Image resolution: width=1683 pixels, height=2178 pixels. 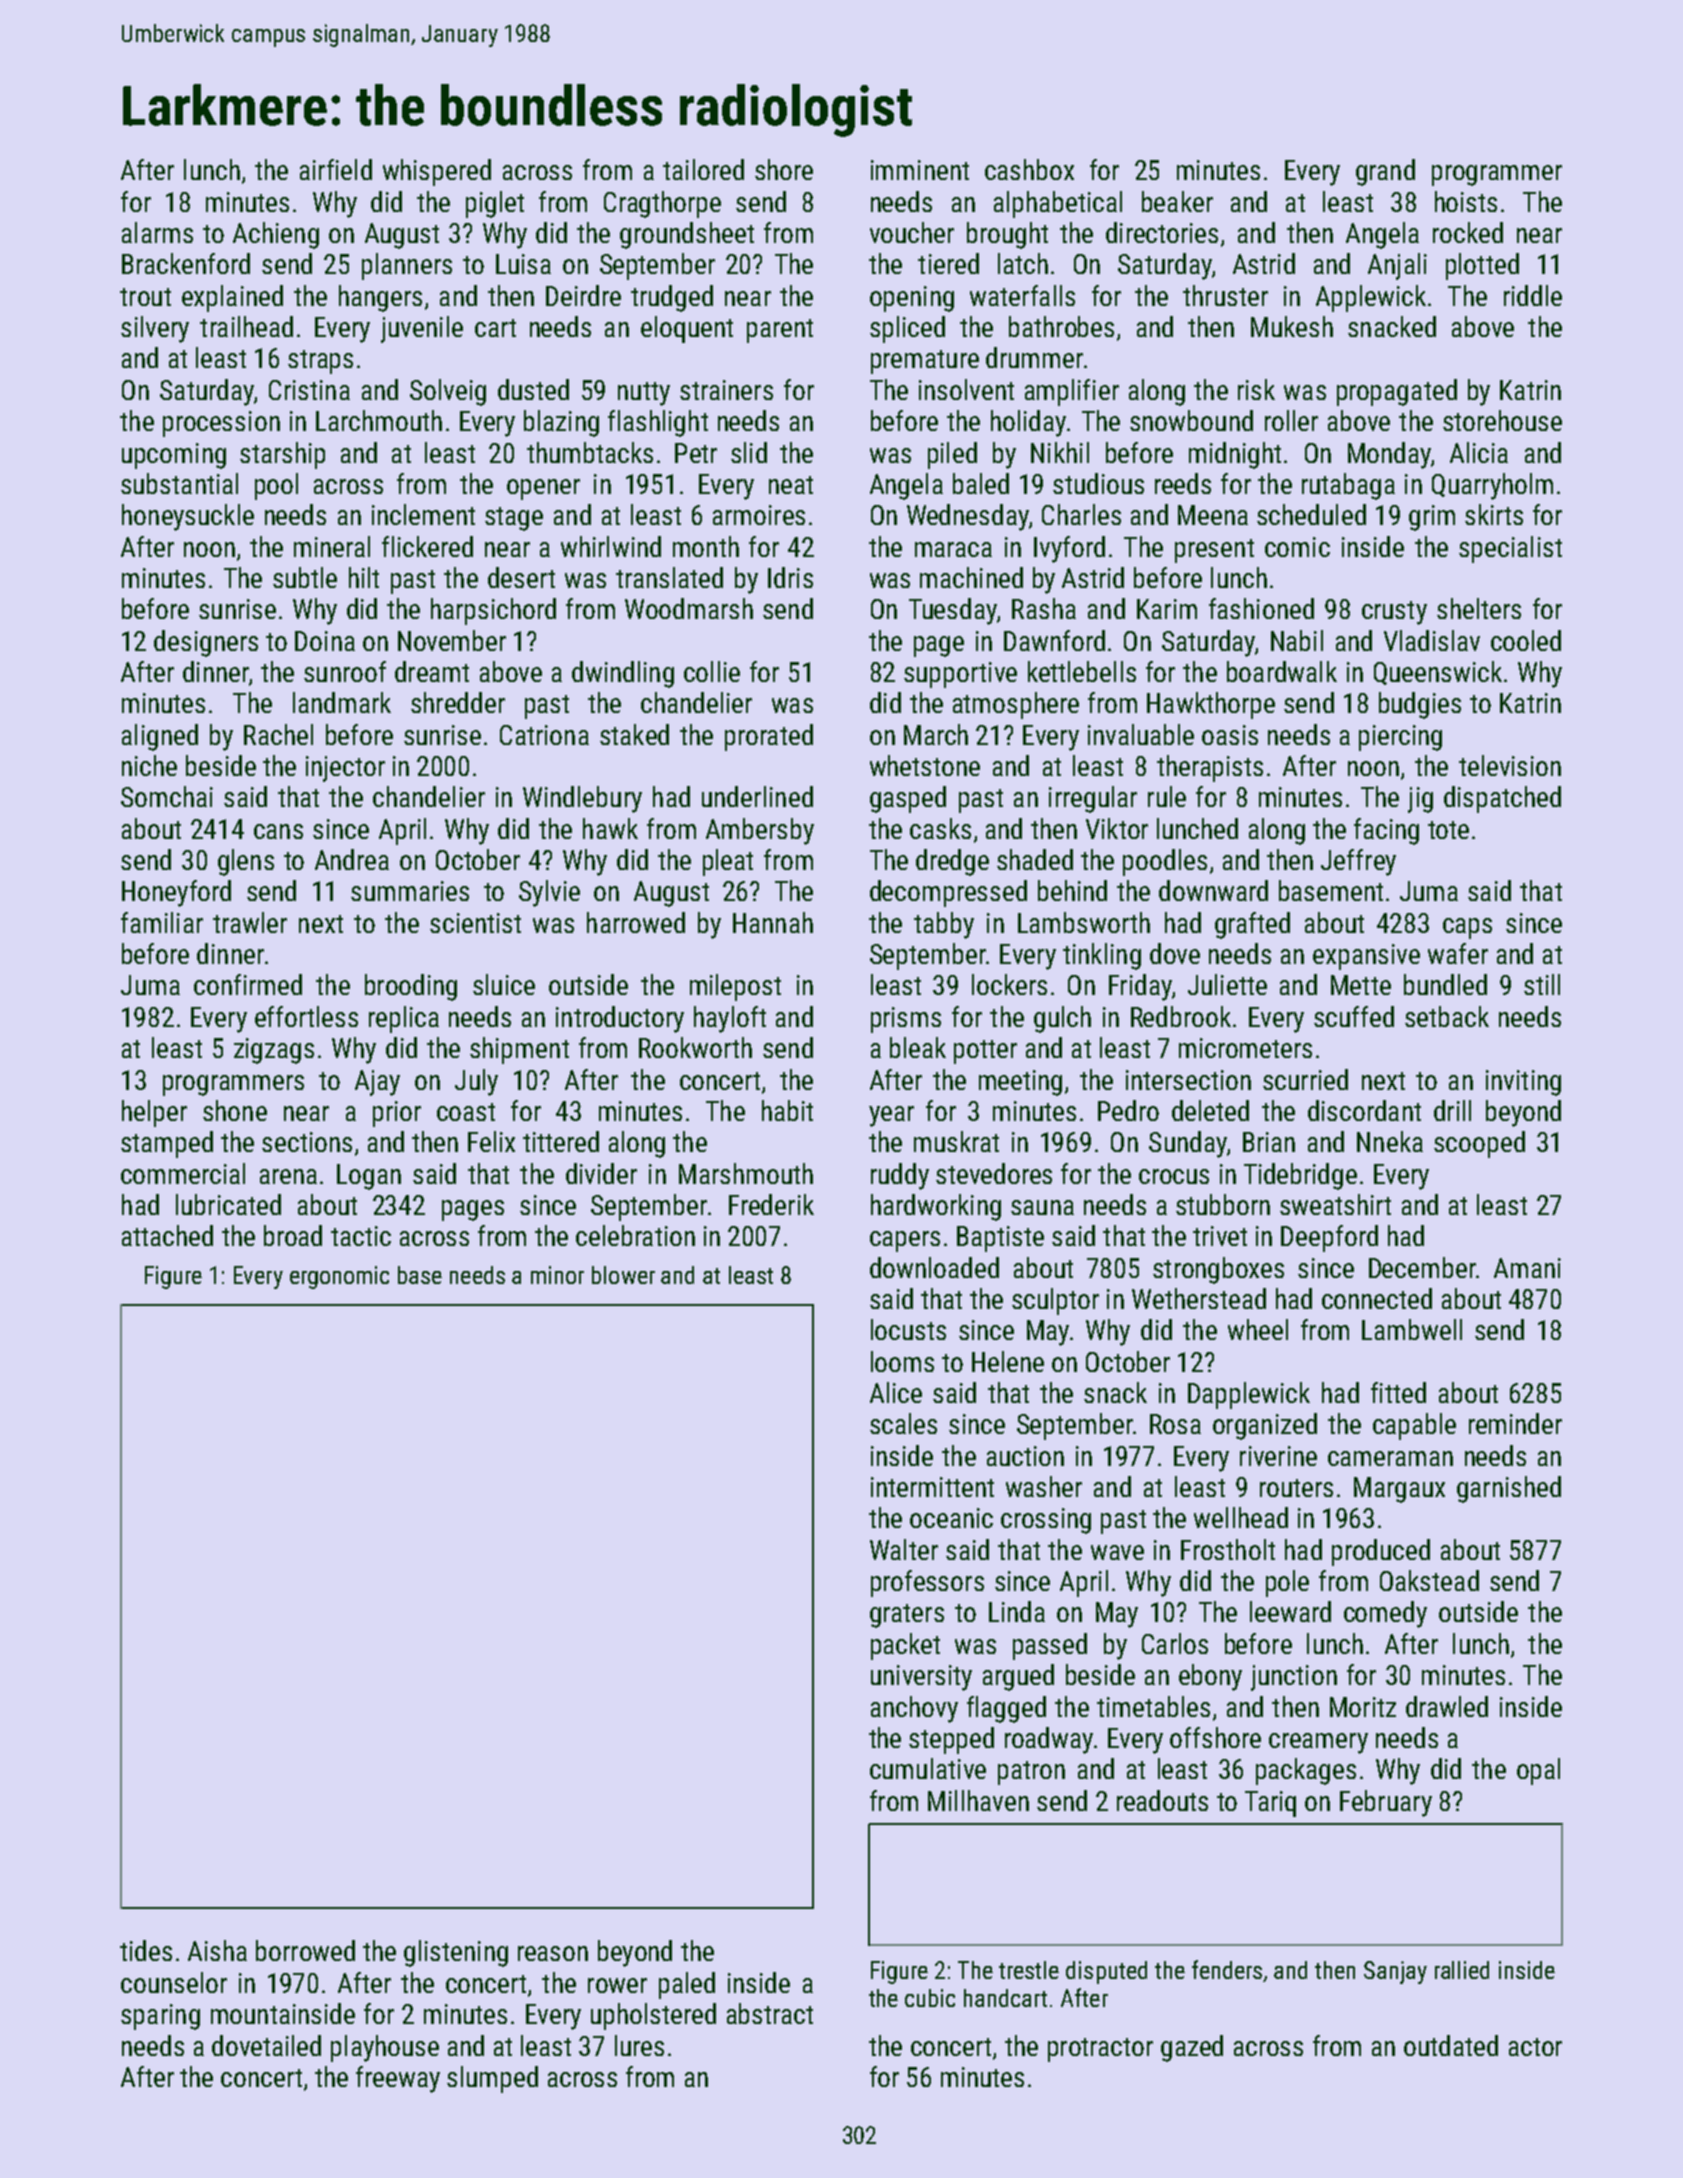 I want to click on attached, so click(x=167, y=1235).
